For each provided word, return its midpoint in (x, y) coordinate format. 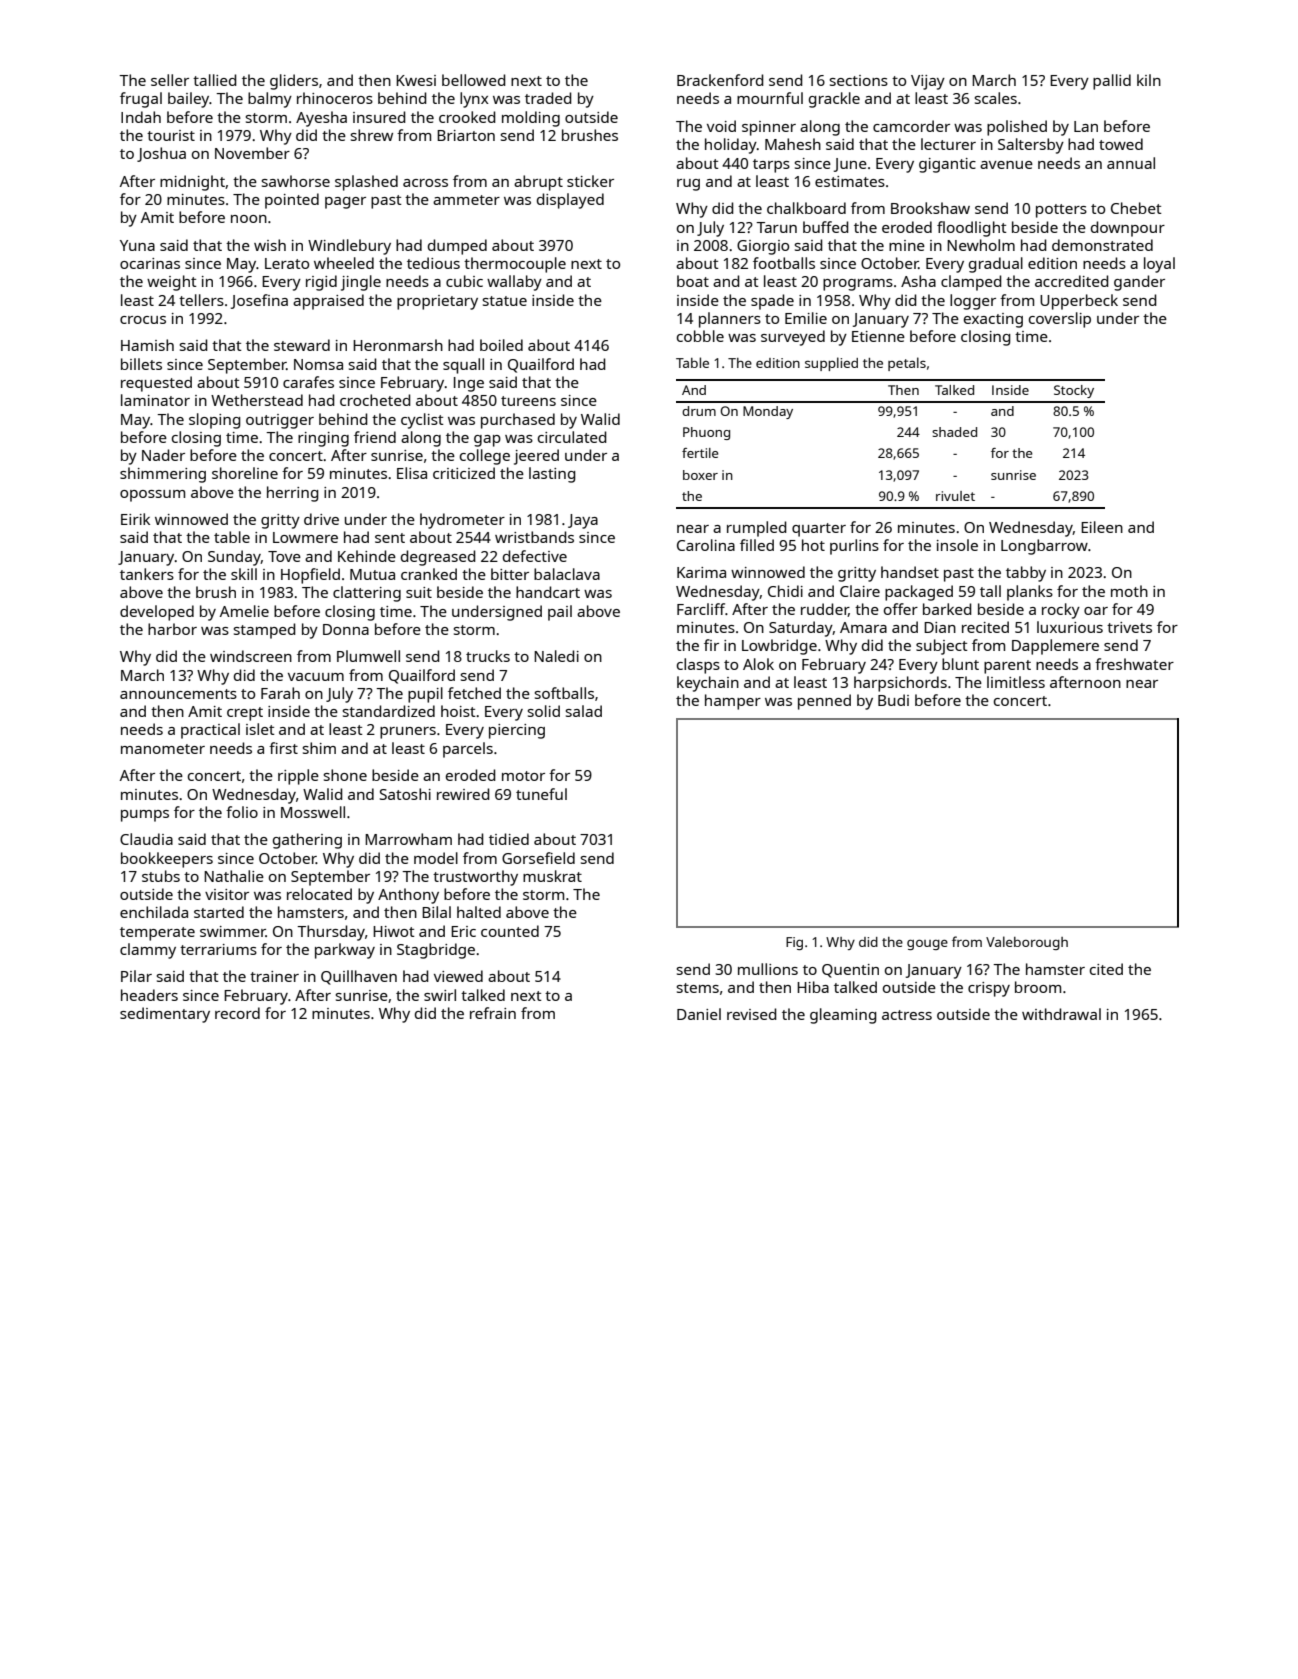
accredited (1072, 281)
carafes (308, 382)
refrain (493, 1013)
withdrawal (1061, 1014)
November (252, 153)
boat (693, 281)
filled (757, 545)
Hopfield (310, 576)
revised (752, 1014)
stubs (161, 876)
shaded (954, 432)
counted (510, 931)
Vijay (928, 82)
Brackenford (720, 80)
